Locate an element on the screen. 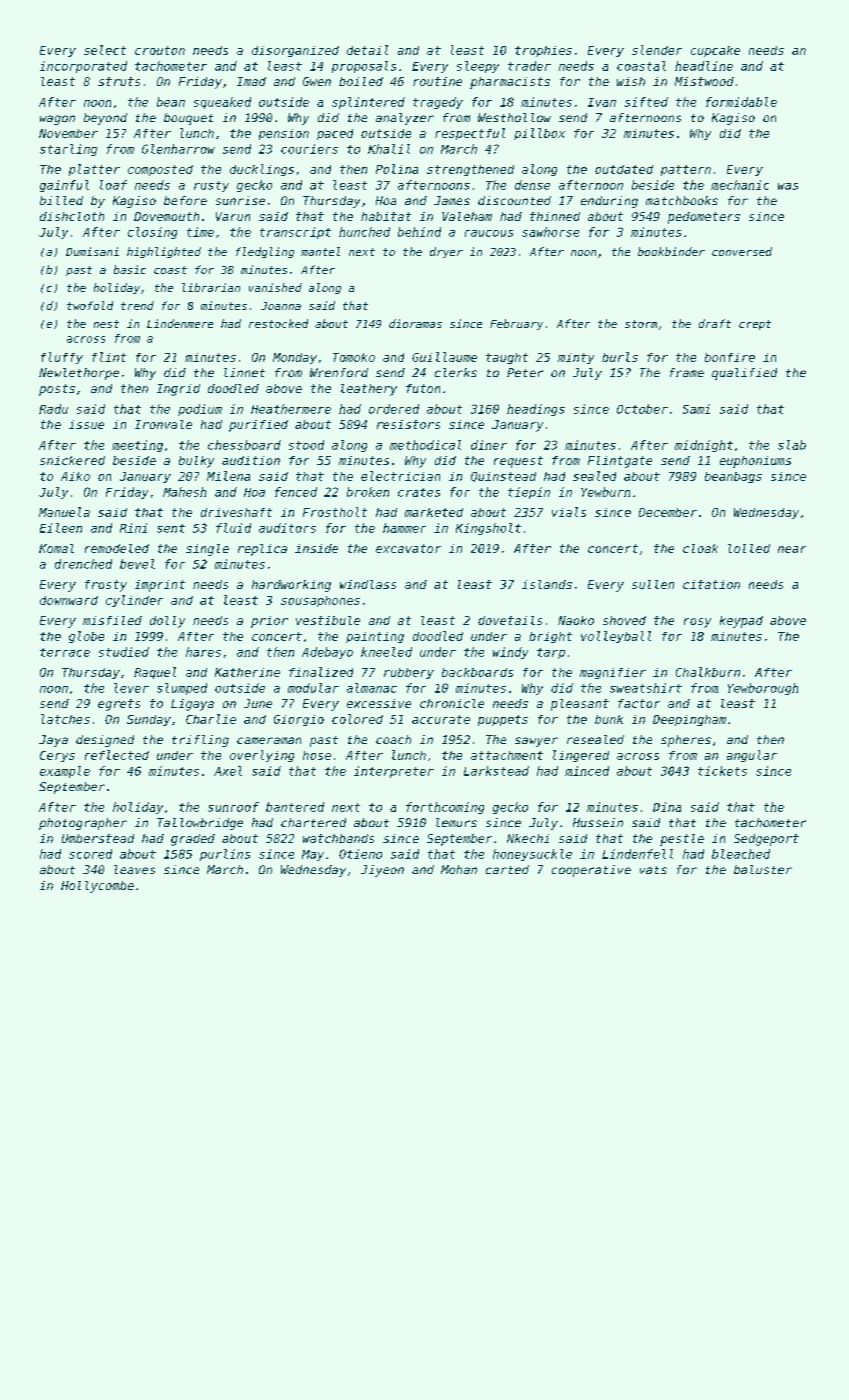  excavator is located at coordinates (408, 548).
